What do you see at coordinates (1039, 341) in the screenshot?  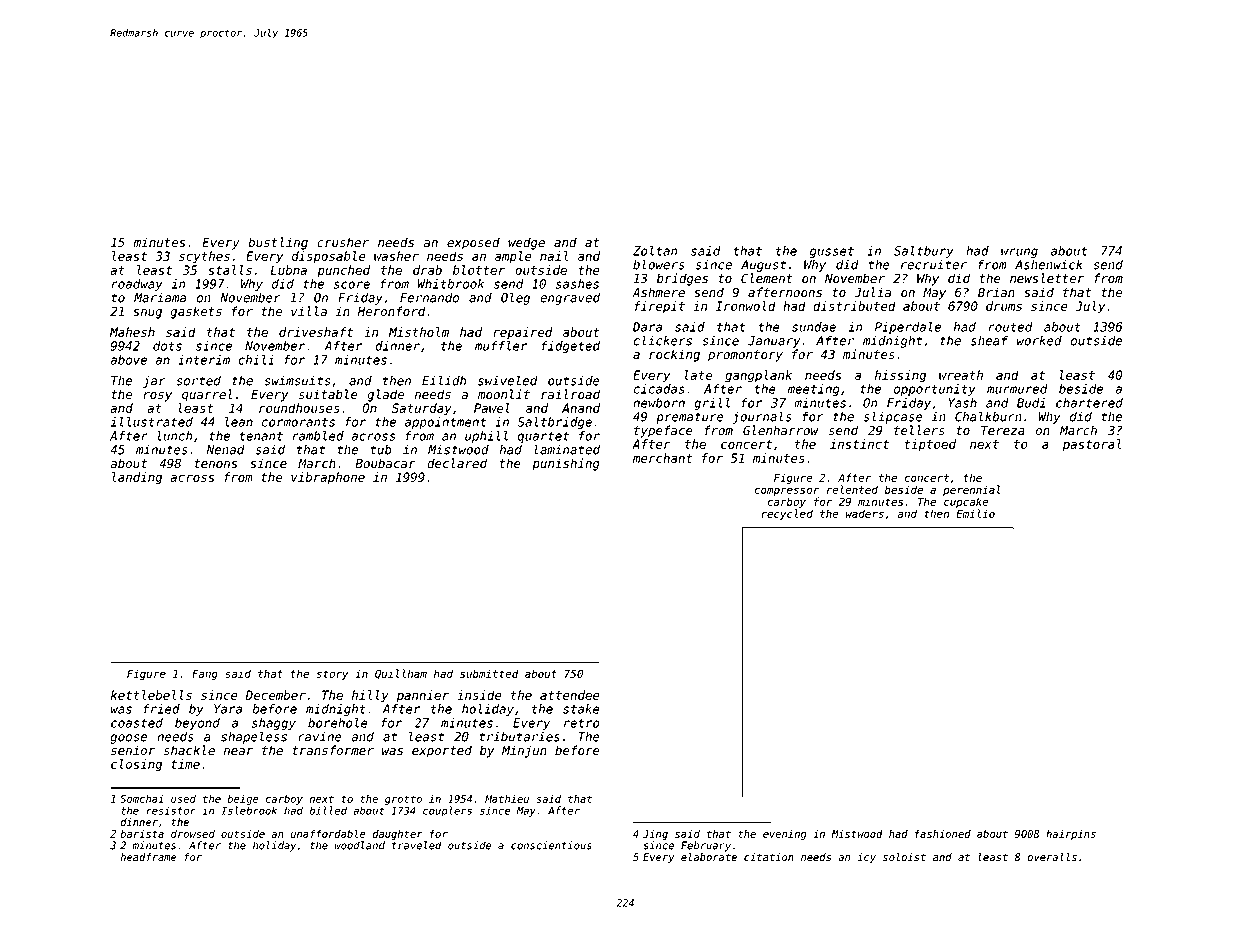 I see `worked` at bounding box center [1039, 341].
